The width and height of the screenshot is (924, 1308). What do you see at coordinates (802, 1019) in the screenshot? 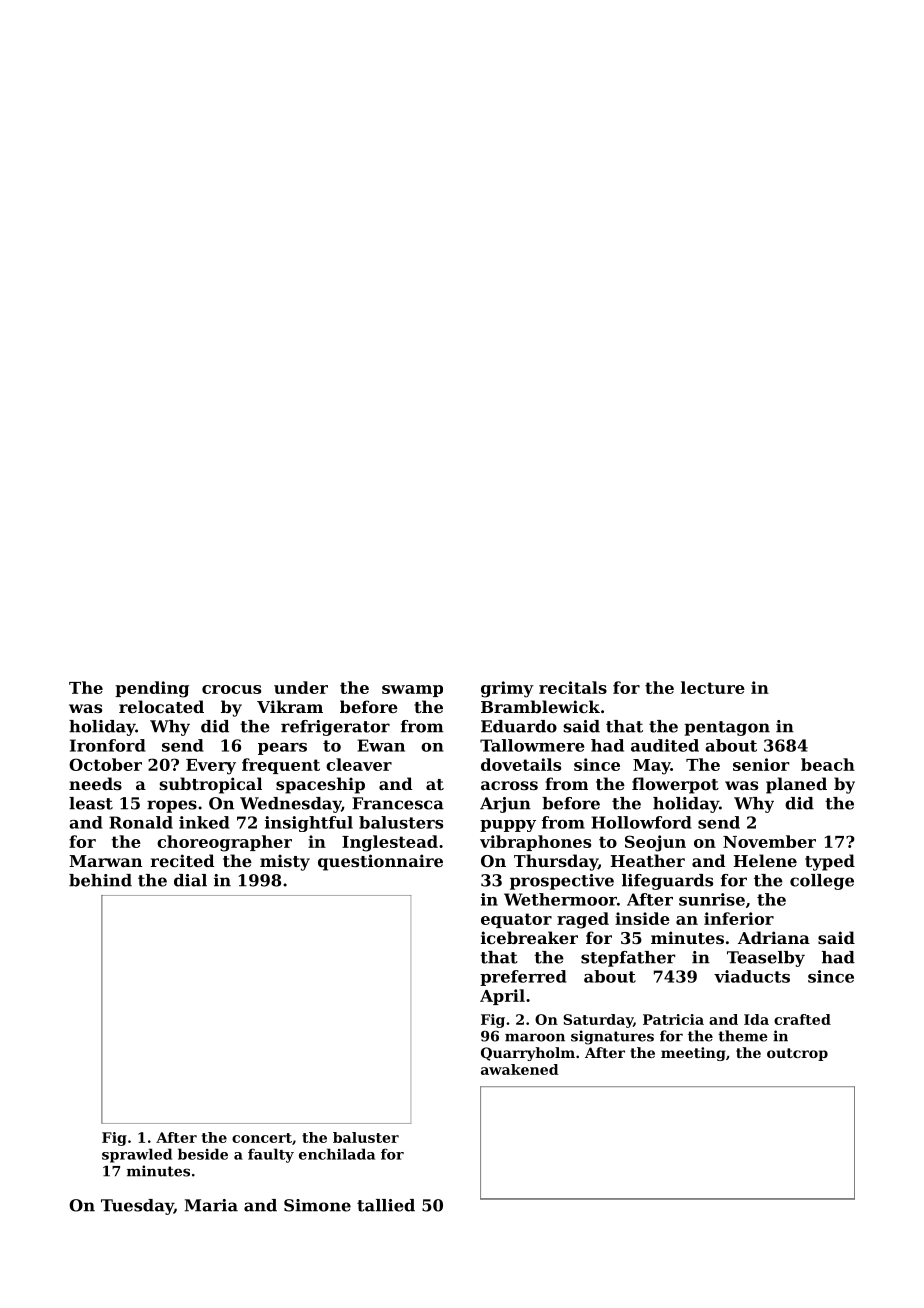
I see `crafted` at bounding box center [802, 1019].
